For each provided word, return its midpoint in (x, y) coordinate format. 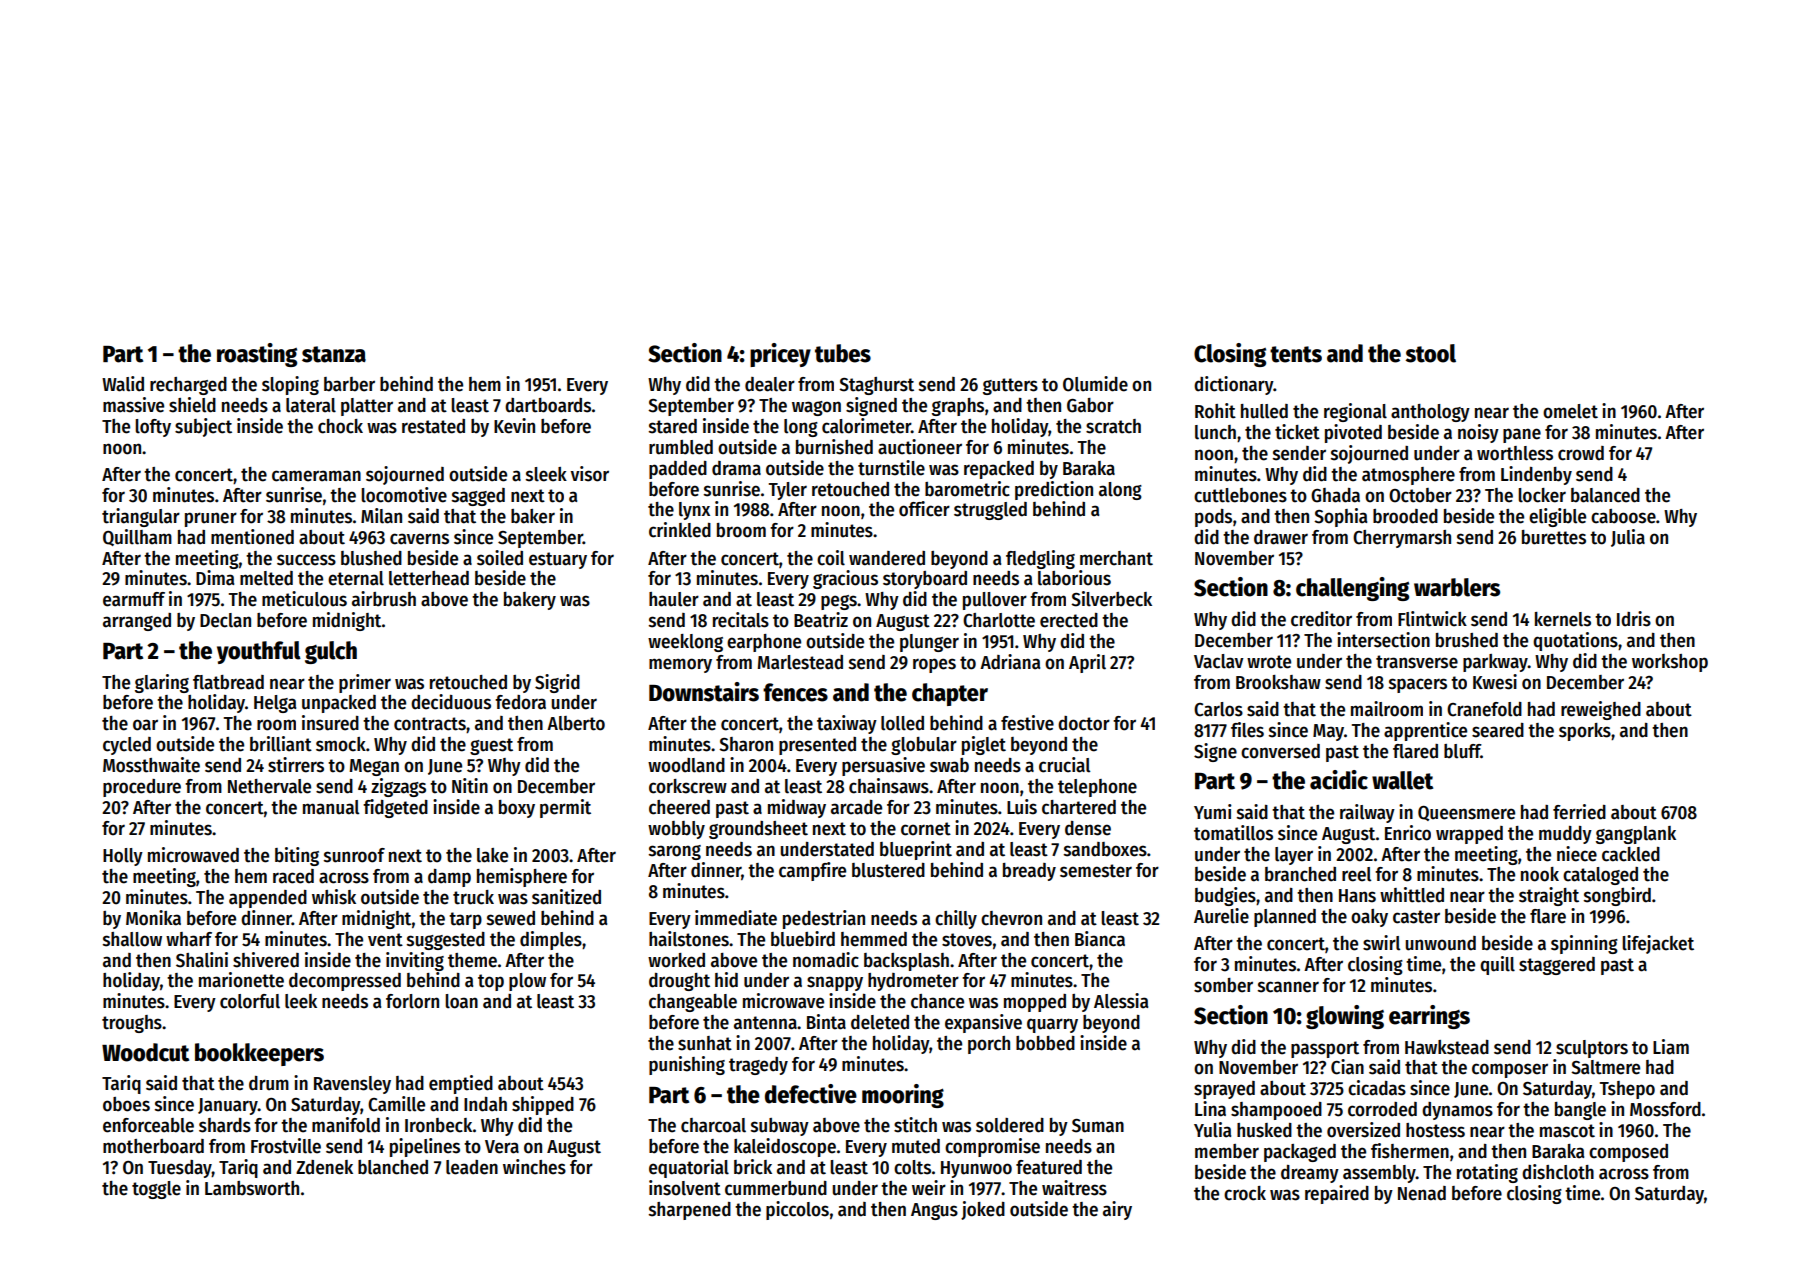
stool (1430, 353)
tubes (843, 353)
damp (449, 878)
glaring (162, 683)
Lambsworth (252, 1188)
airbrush (384, 599)
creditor (1321, 619)
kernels (1563, 619)
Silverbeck (1111, 599)
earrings (1429, 1017)
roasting (257, 355)
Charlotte (999, 620)
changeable (693, 1003)
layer (1294, 856)
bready (1029, 872)
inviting (415, 961)
